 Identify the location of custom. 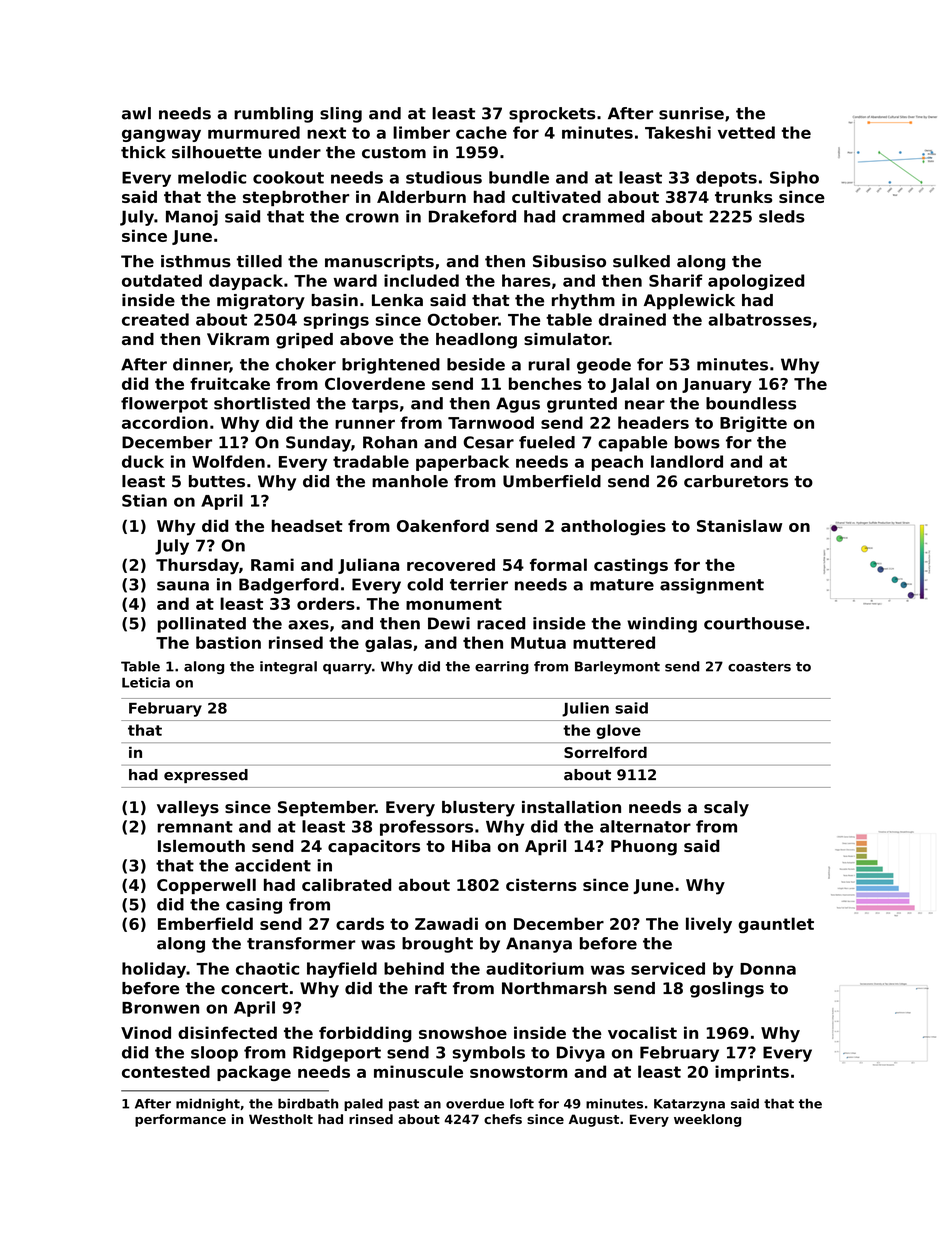
(394, 153).
